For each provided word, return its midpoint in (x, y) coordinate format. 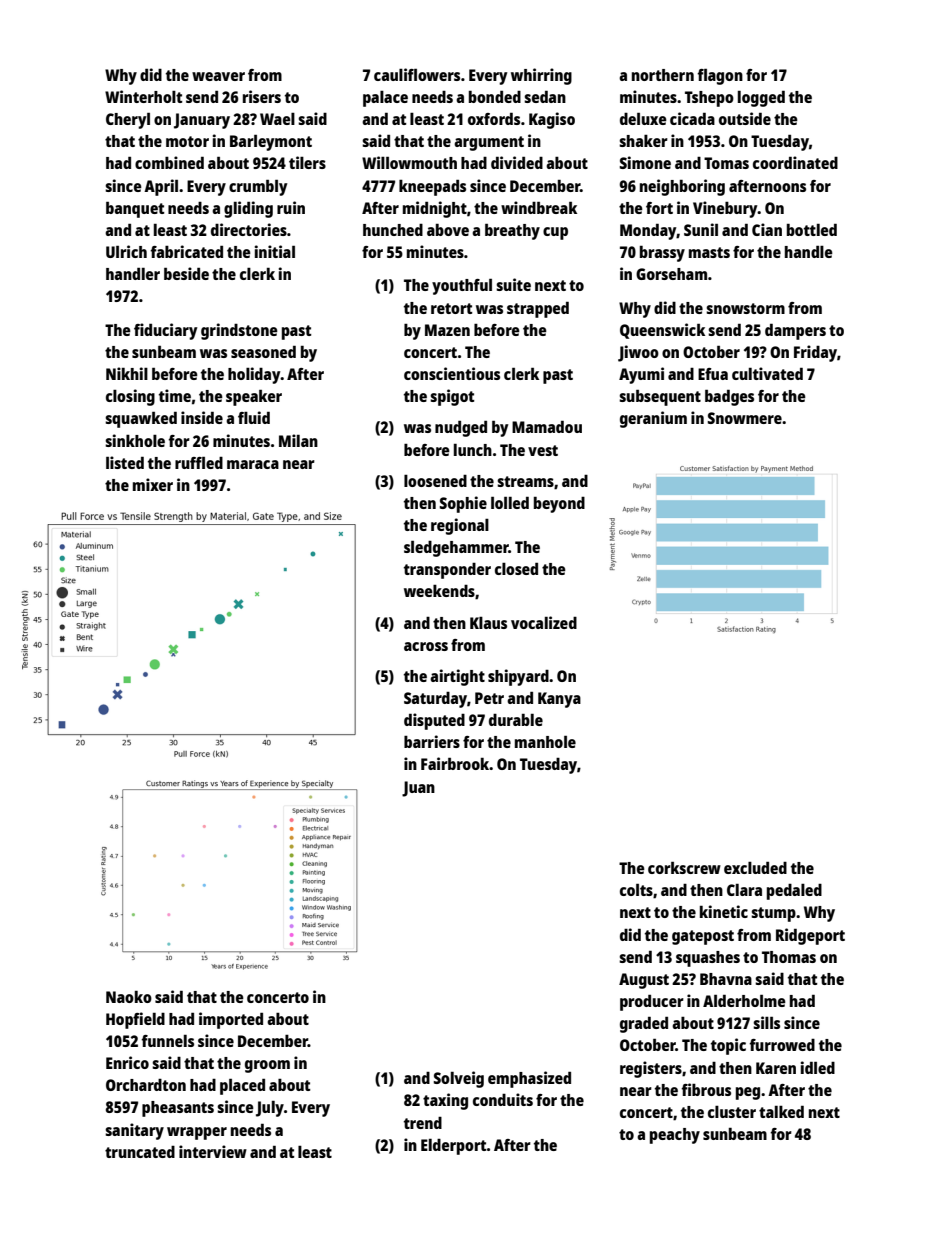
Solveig (459, 1079)
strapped (538, 309)
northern (663, 75)
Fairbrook (455, 763)
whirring (541, 76)
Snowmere (745, 418)
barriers (432, 741)
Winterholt (143, 96)
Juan (418, 789)
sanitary (134, 1131)
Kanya (559, 700)
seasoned (263, 351)
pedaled (794, 892)
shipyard (518, 677)
